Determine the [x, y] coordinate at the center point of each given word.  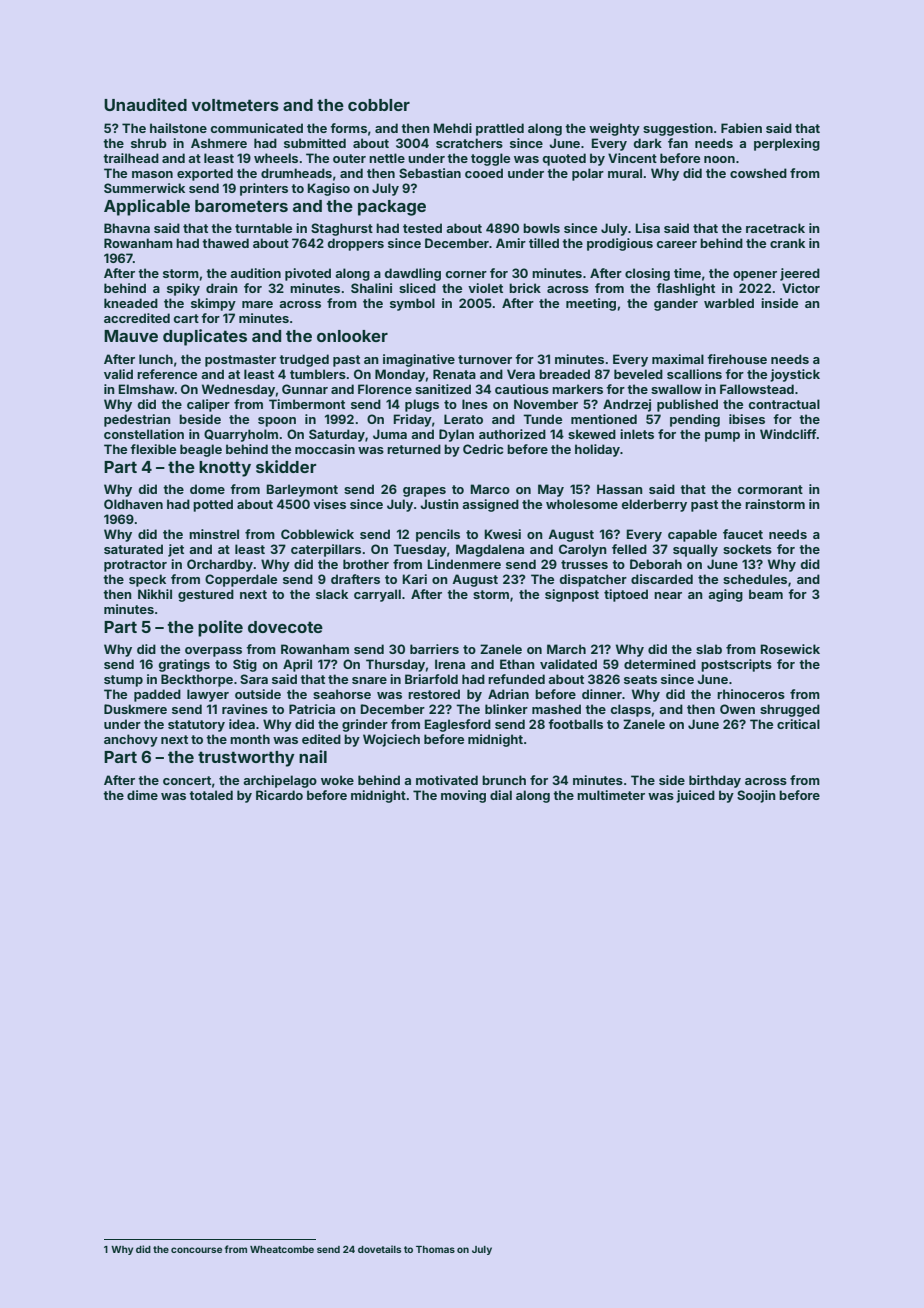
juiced [695, 796]
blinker [506, 709]
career [677, 244]
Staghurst [342, 229]
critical [798, 724]
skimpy [213, 304]
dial [501, 795]
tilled [544, 243]
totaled [211, 795]
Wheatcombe [282, 1249]
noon [719, 159]
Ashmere [219, 143]
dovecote [285, 627]
